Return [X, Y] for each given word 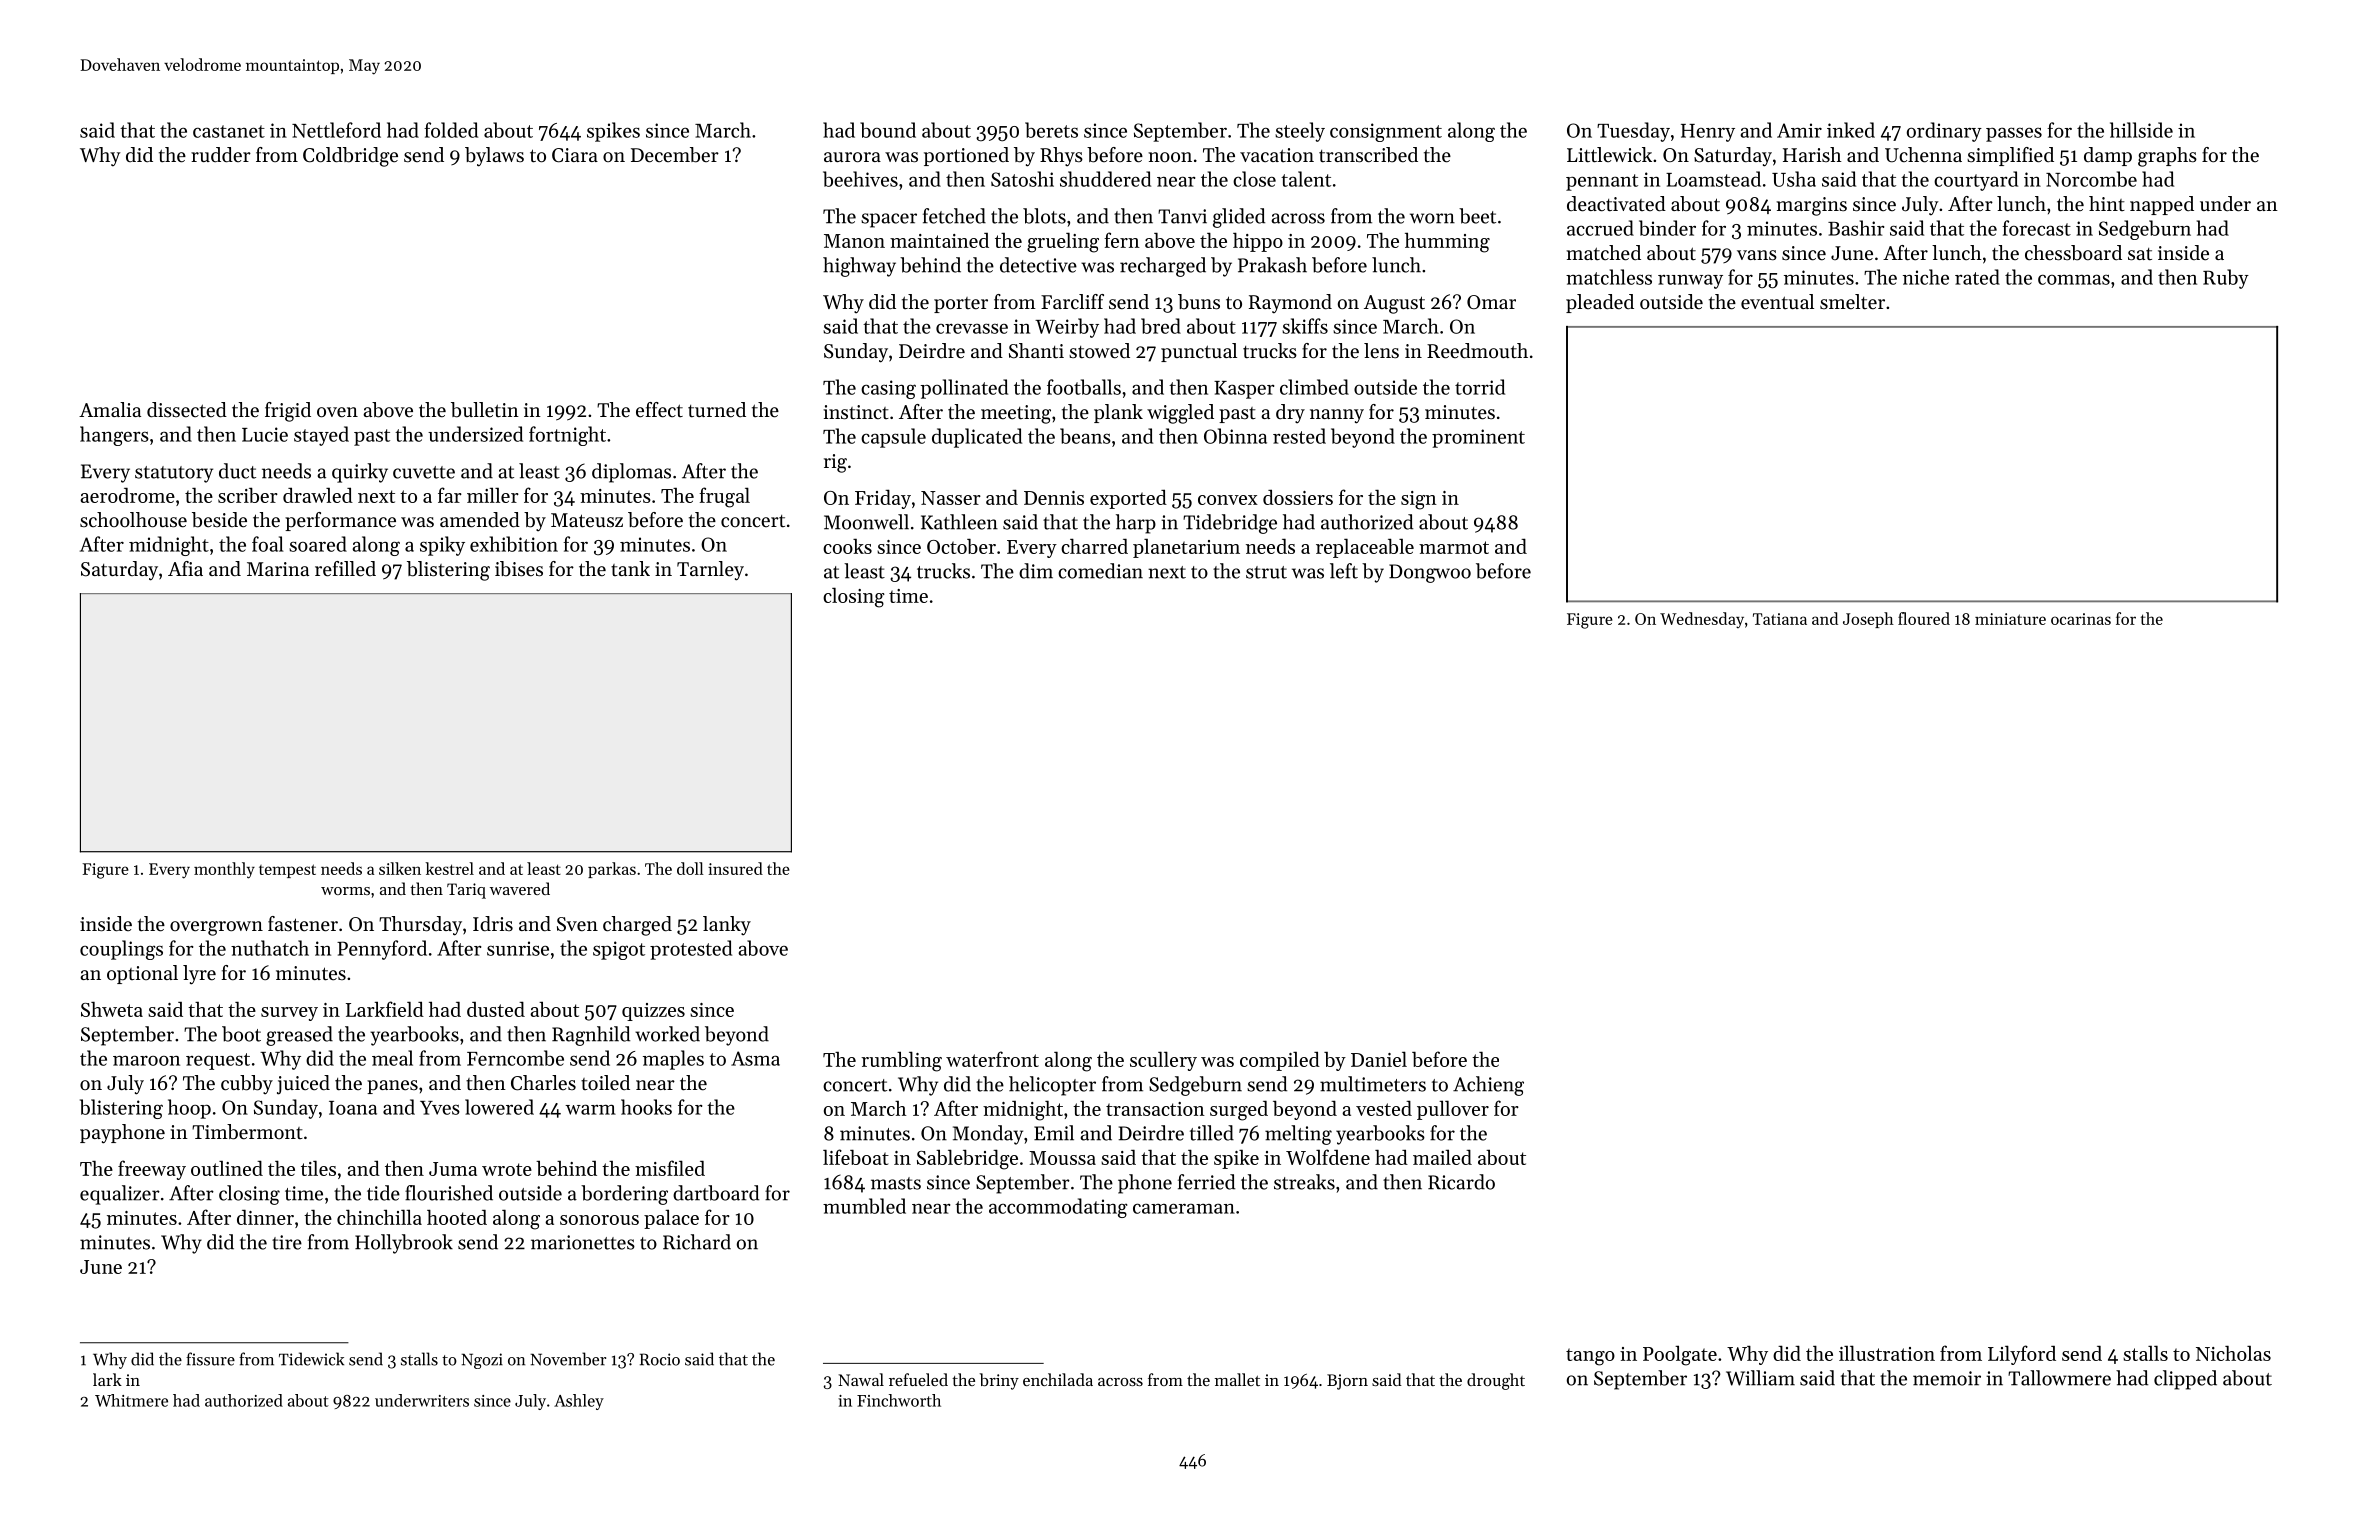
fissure [210, 1359]
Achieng [1488, 1086]
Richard [697, 1242]
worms [345, 891]
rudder [221, 155]
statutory [174, 474]
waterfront [992, 1059]
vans [1757, 255]
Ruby [2226, 279]
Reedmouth [1477, 351]
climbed [1314, 387]
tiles [318, 1168]
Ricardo [1461, 1182]
